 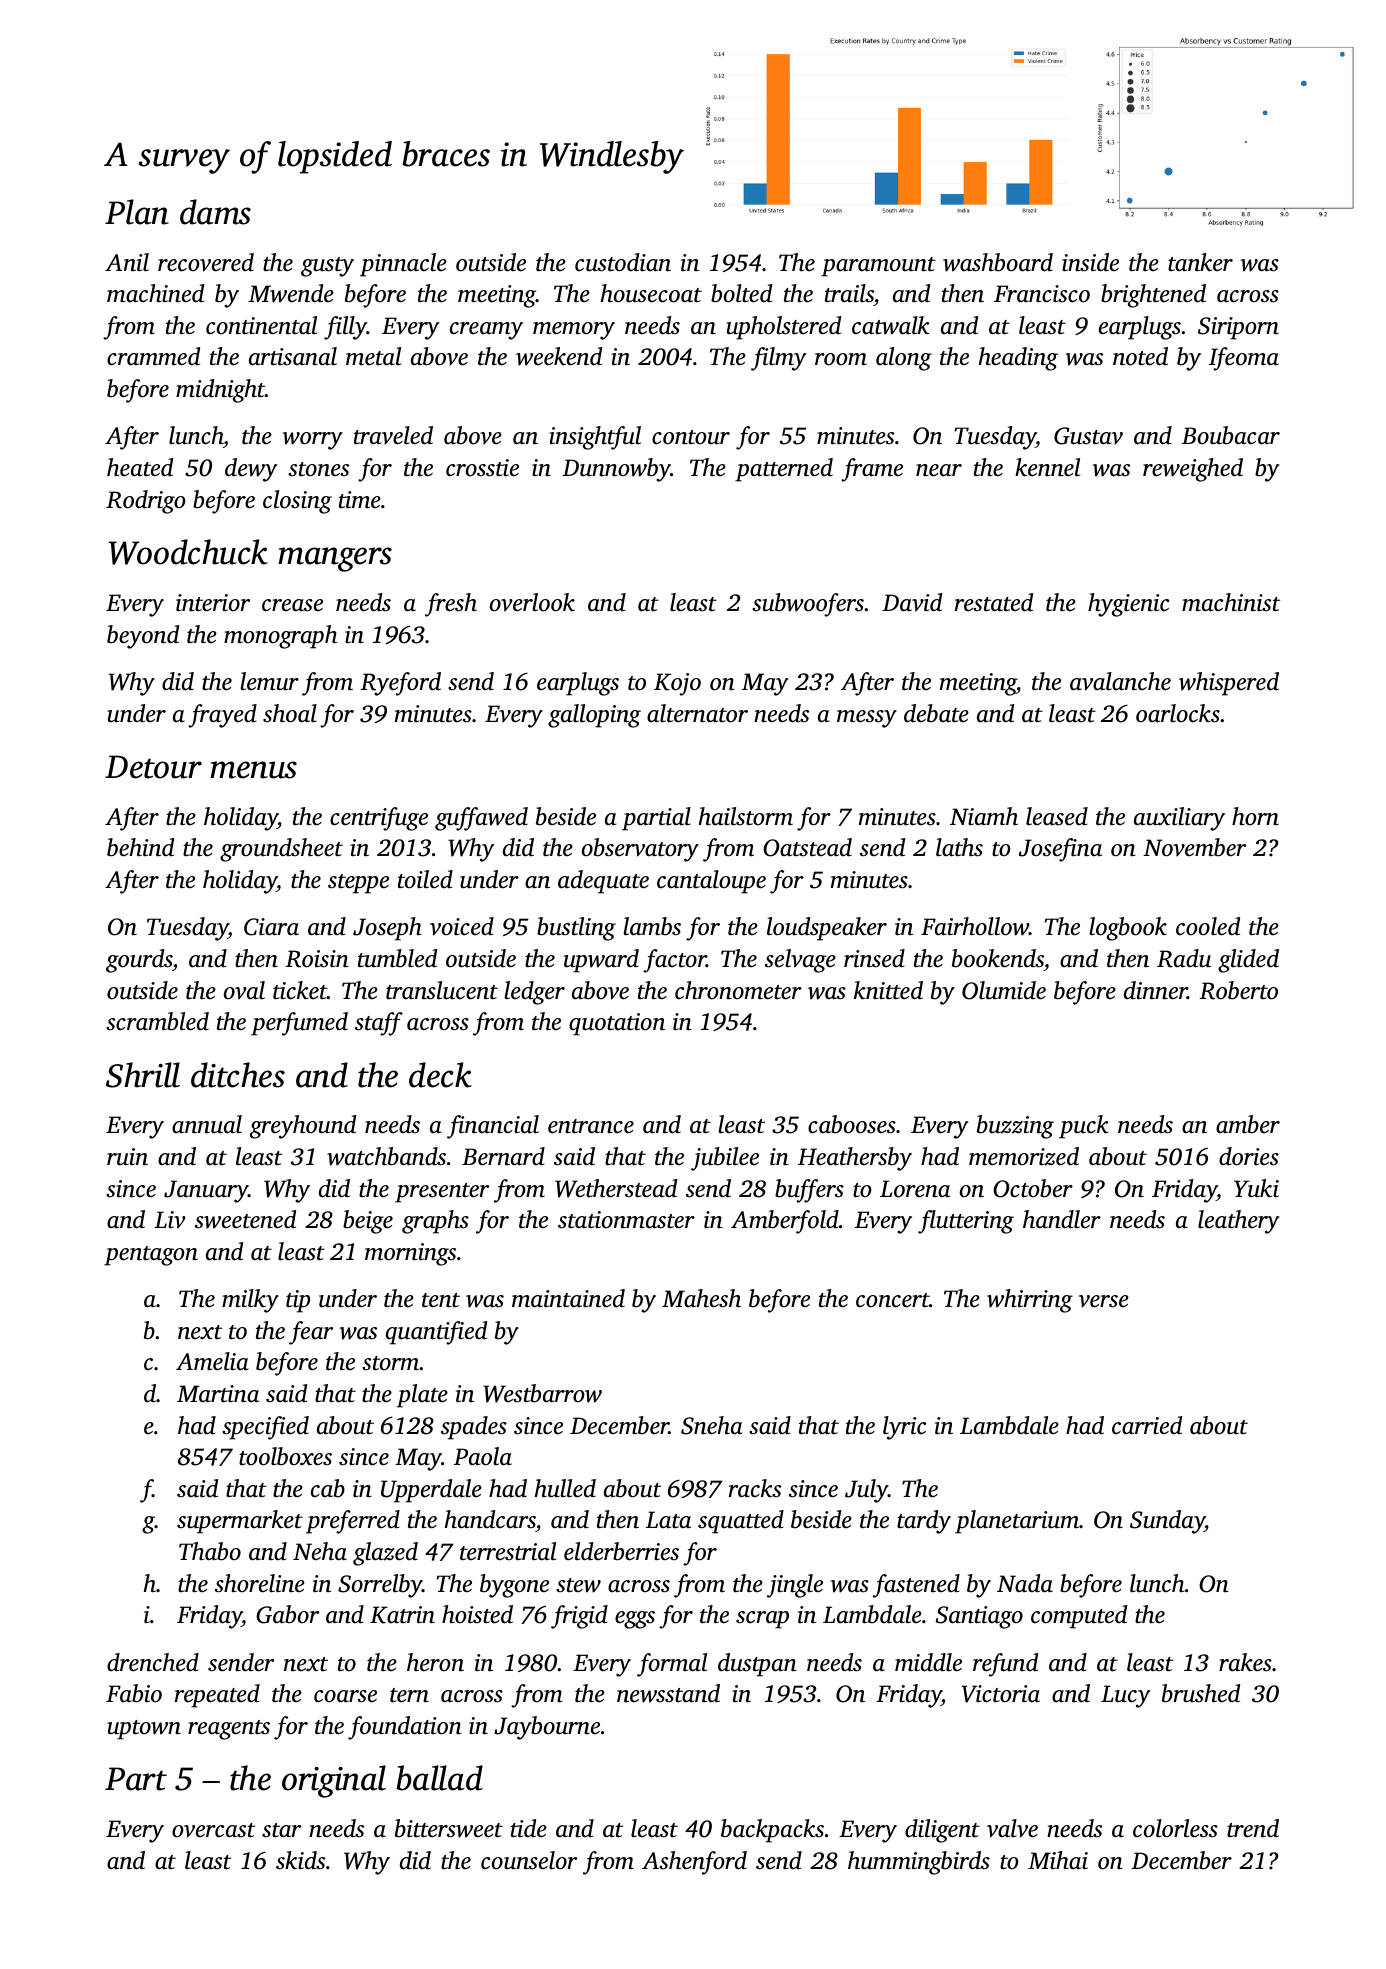 I want to click on backpacks, so click(x=772, y=1831).
